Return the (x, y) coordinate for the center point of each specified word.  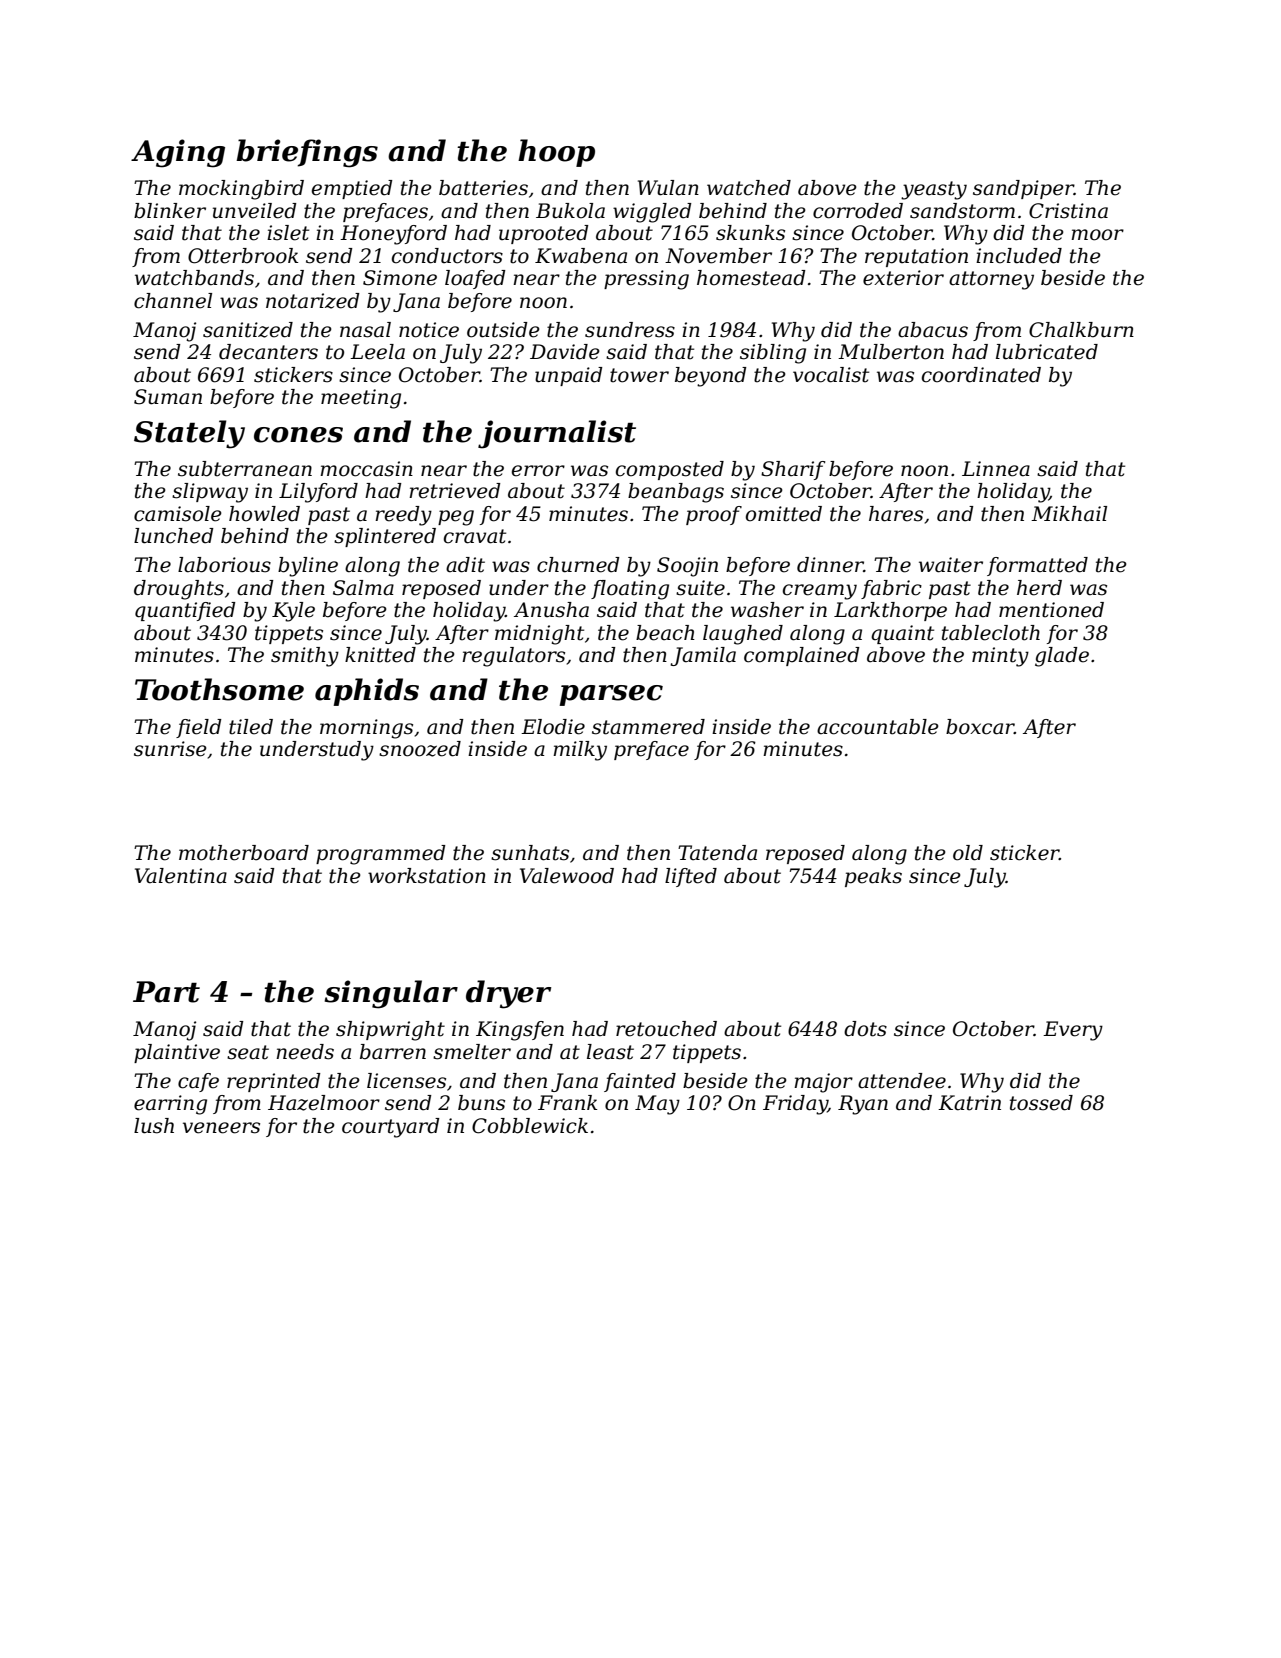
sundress (630, 330)
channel (173, 301)
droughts (179, 590)
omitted (784, 514)
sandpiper (1023, 189)
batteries (483, 188)
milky (580, 751)
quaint (902, 634)
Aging (178, 153)
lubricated (1047, 352)
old (968, 853)
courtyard (391, 1128)
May (657, 1105)
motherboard (244, 853)
